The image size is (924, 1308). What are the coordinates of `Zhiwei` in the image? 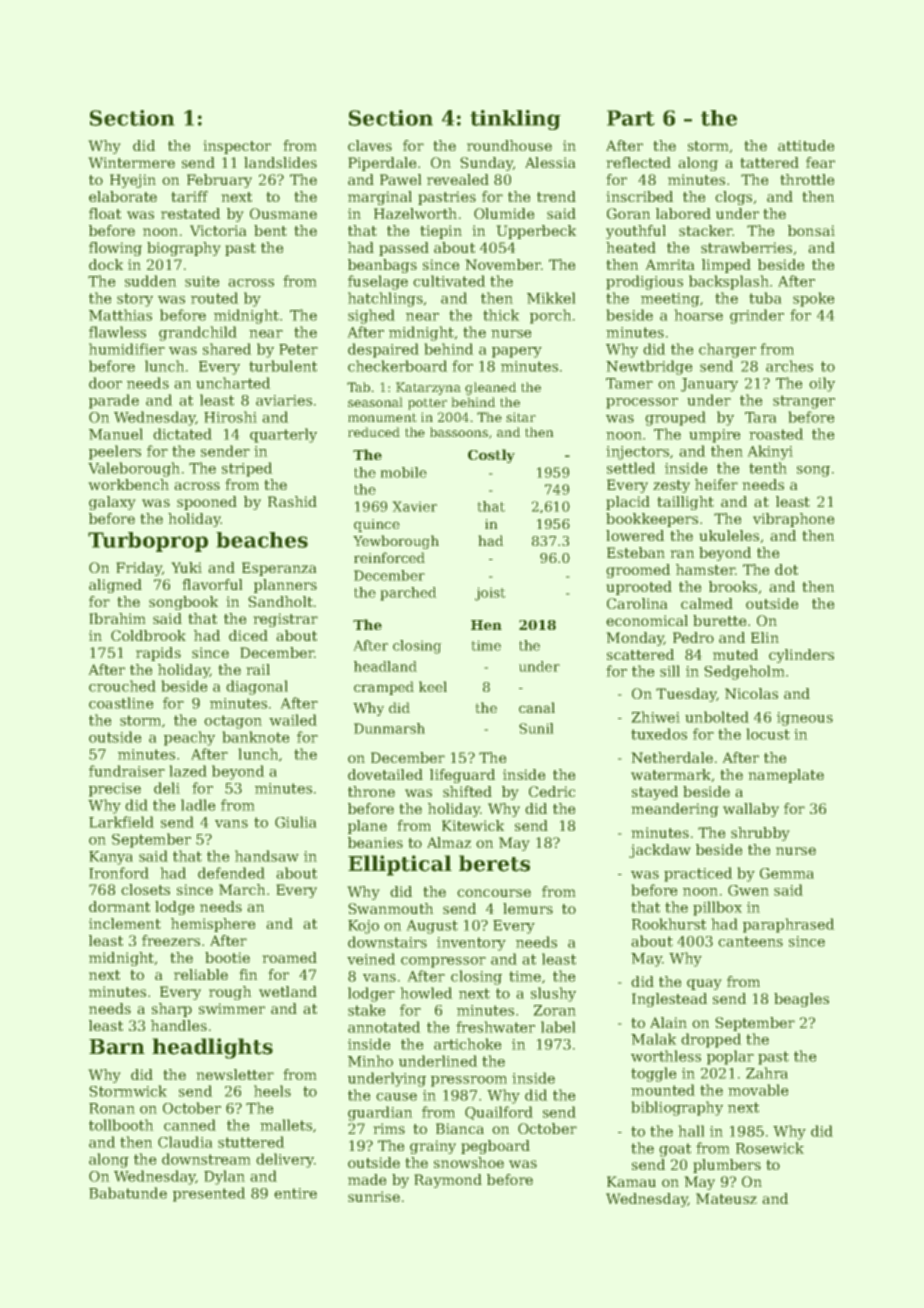 It's located at (655, 717).
